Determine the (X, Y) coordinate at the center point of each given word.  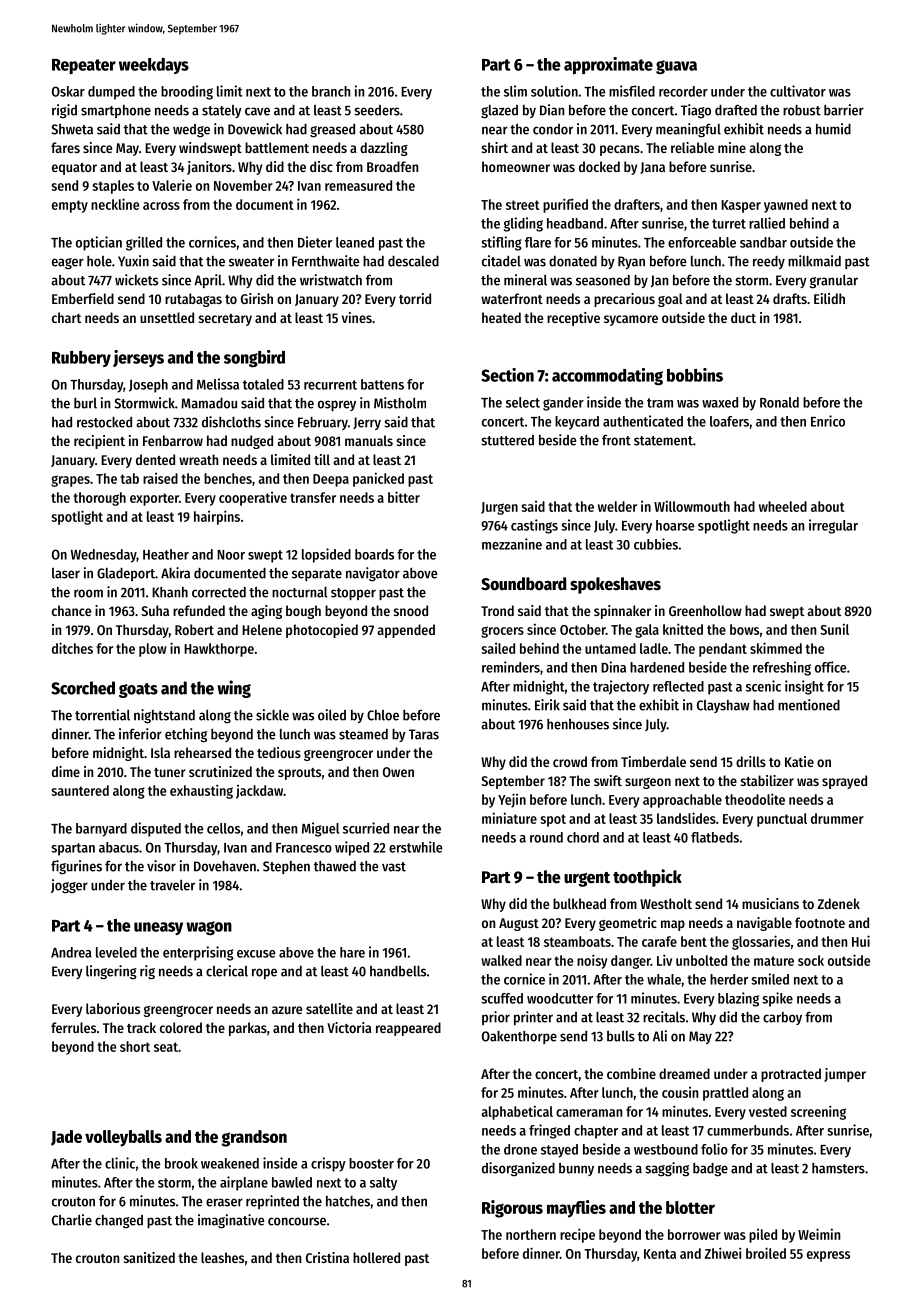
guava (676, 67)
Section (507, 375)
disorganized (518, 1169)
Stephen (286, 867)
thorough (99, 499)
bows (744, 629)
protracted (791, 1075)
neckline (115, 204)
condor (553, 129)
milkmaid (814, 261)
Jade (66, 1138)
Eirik (547, 705)
